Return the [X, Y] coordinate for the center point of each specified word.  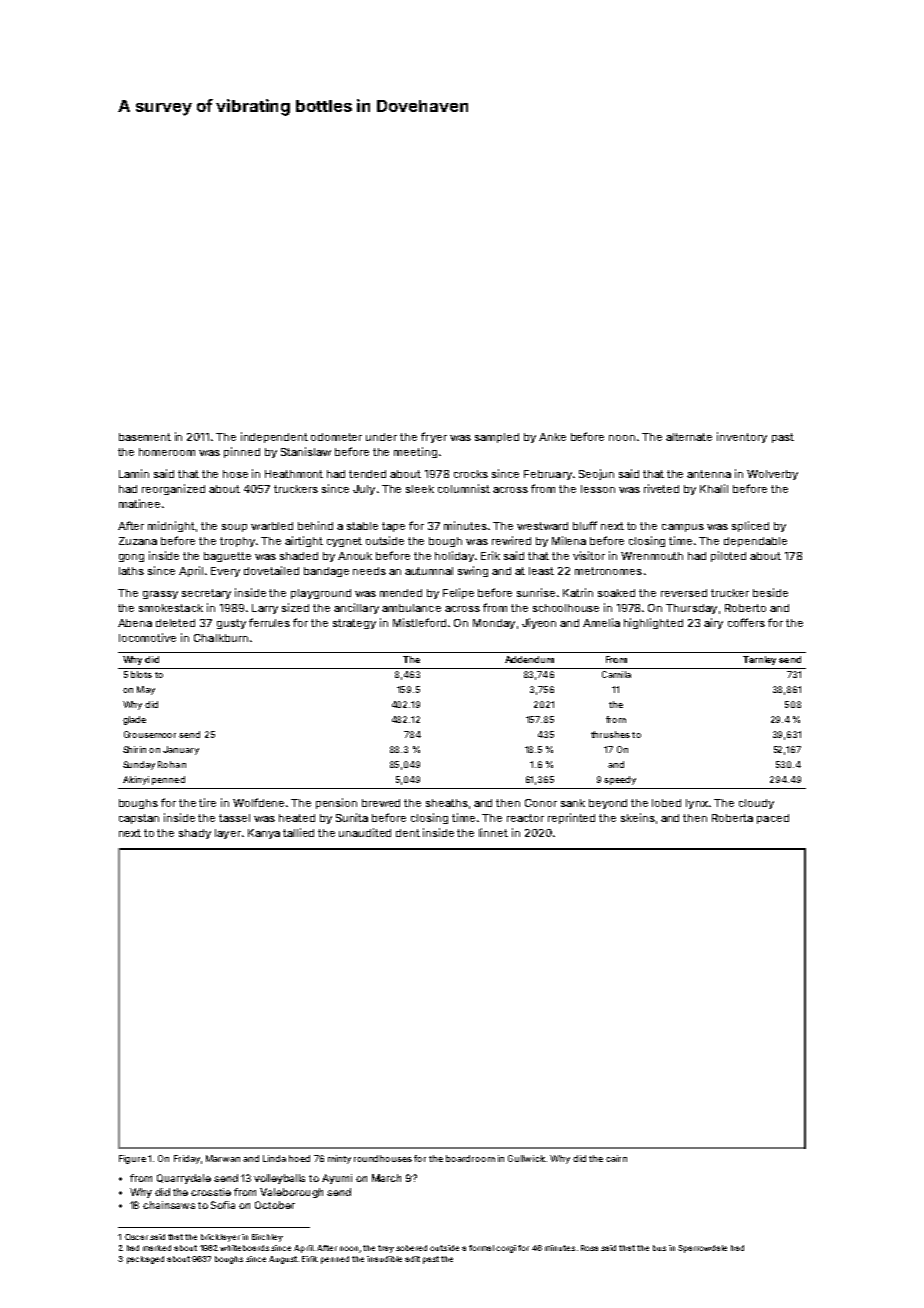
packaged [145, 1260]
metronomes [608, 571]
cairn [616, 1158]
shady [195, 834]
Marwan [223, 1158]
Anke [552, 437]
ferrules [269, 622]
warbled [272, 526]
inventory [742, 437]
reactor [525, 818]
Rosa [589, 1248]
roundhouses [383, 1158]
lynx [697, 804]
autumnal [429, 571]
